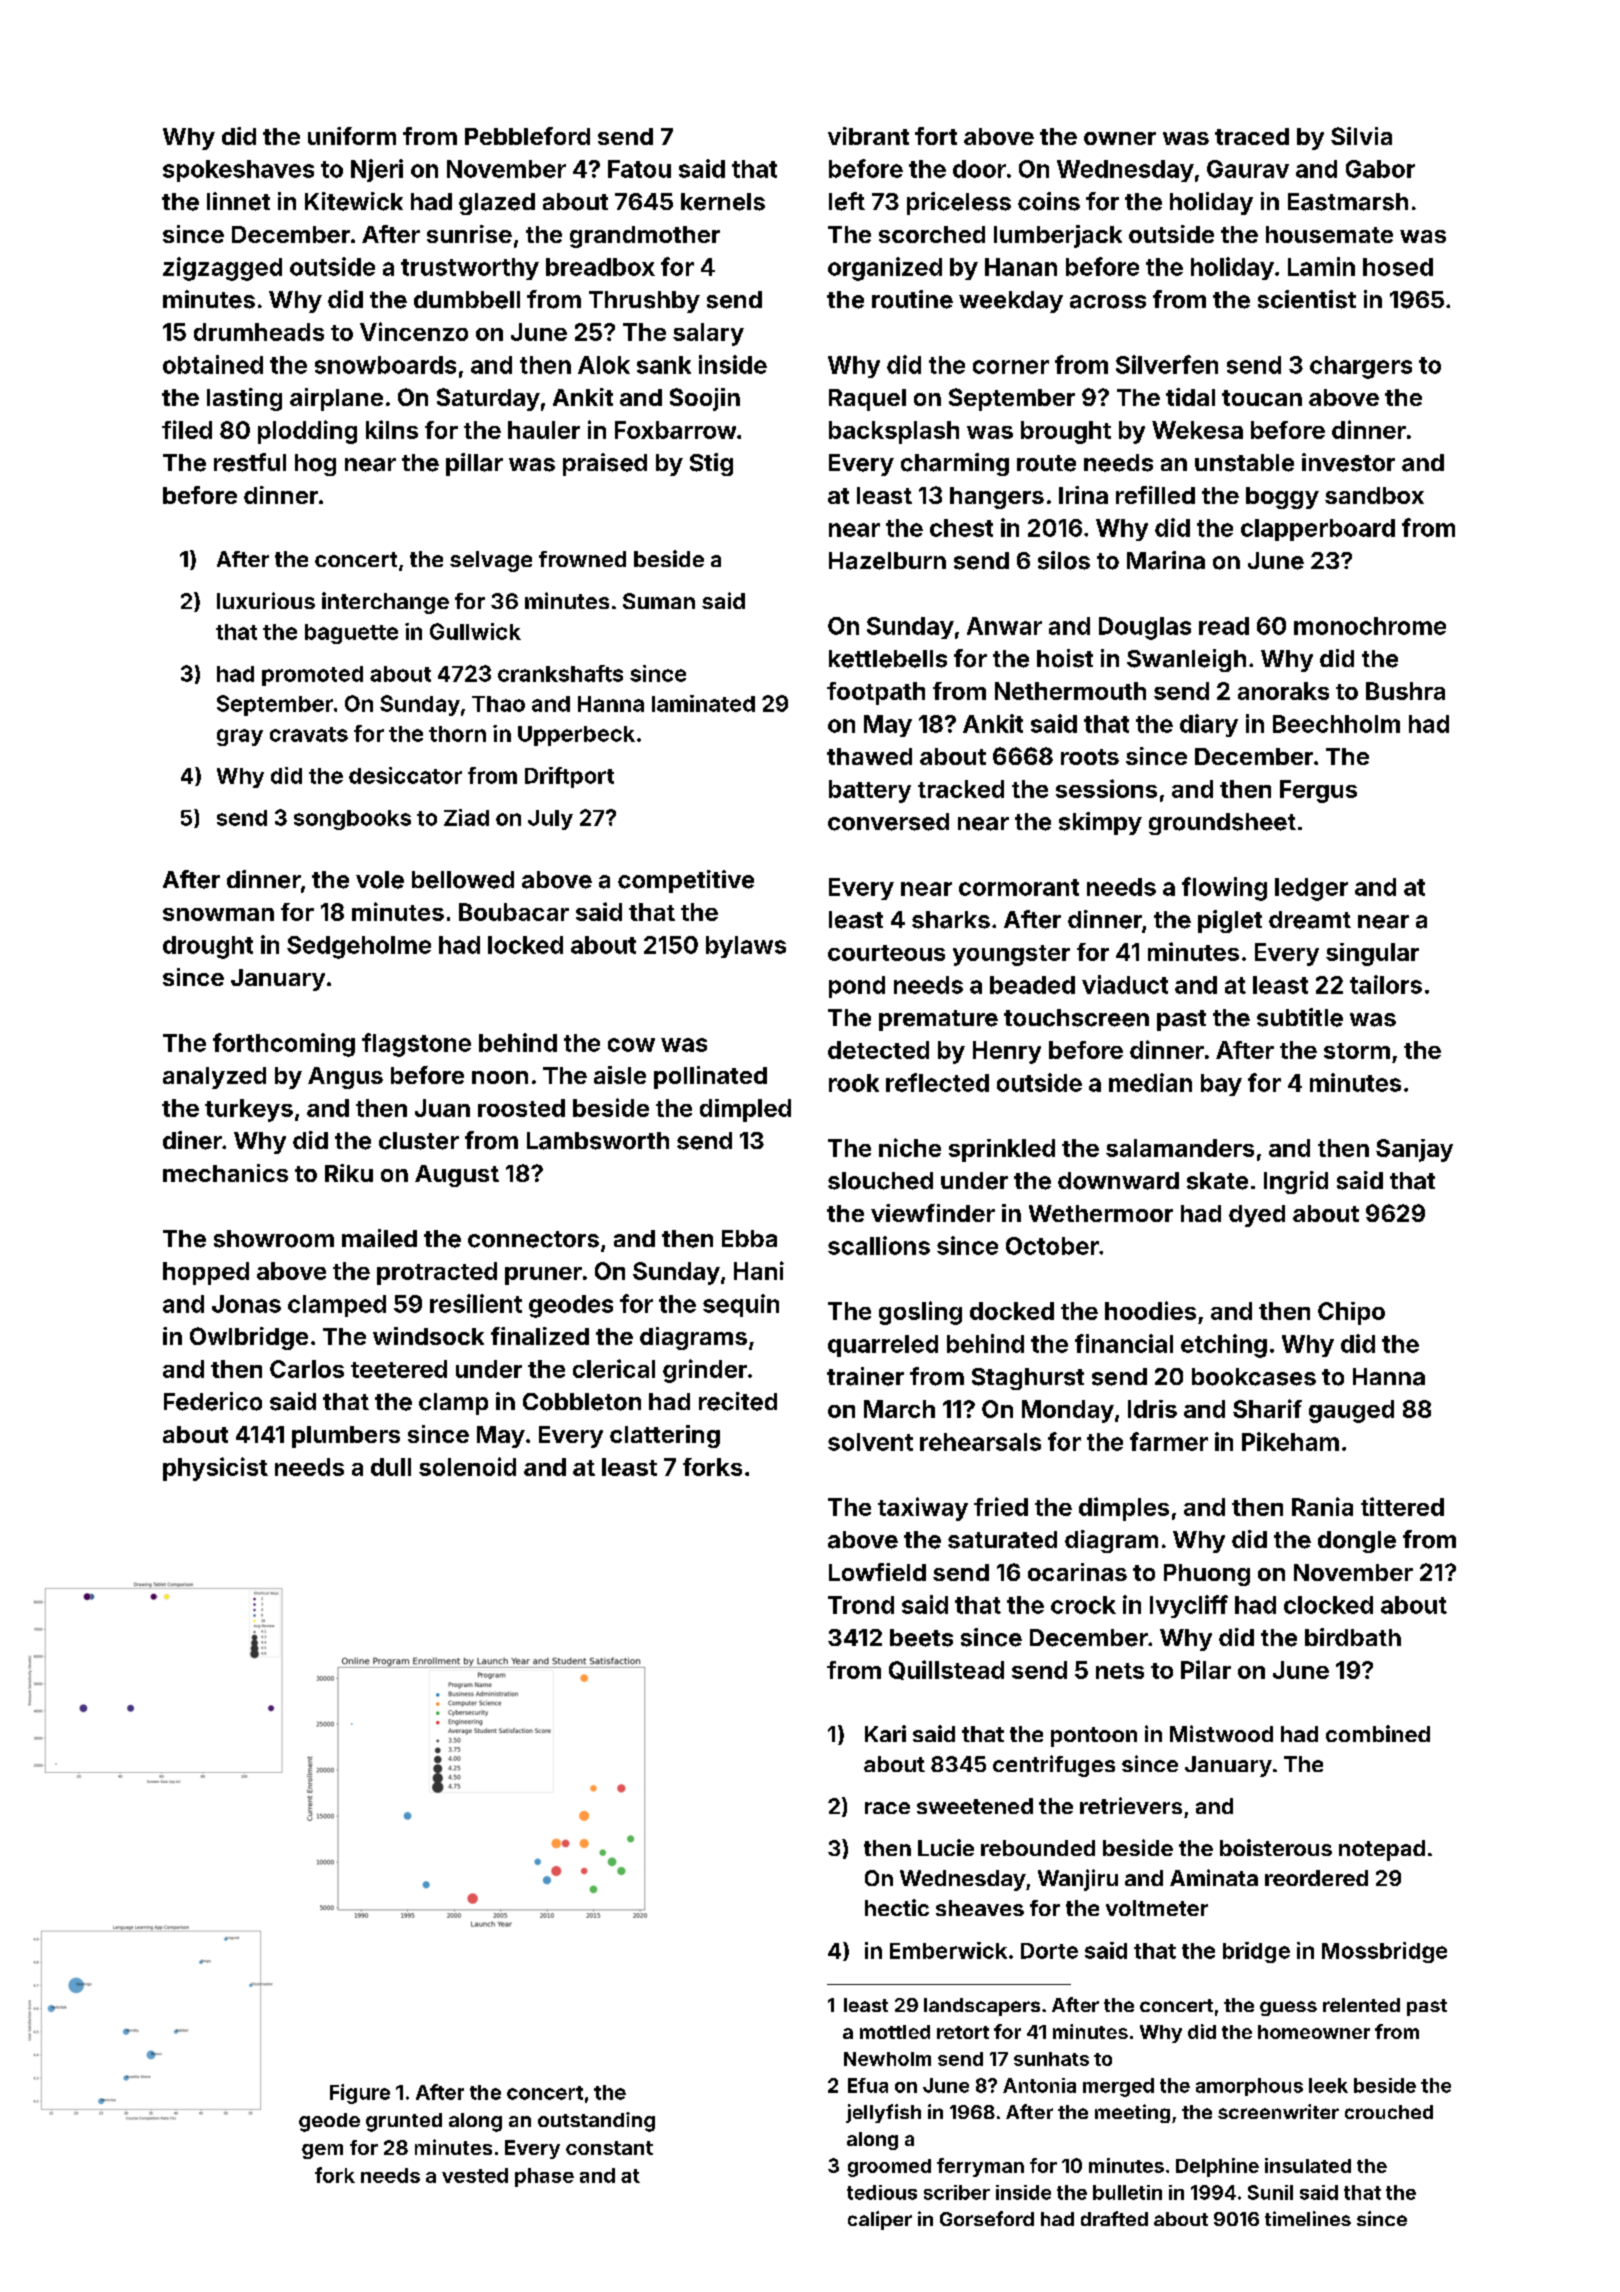 Image resolution: width=1620 pixels, height=2292 pixels. I want to click on chest, so click(961, 528).
